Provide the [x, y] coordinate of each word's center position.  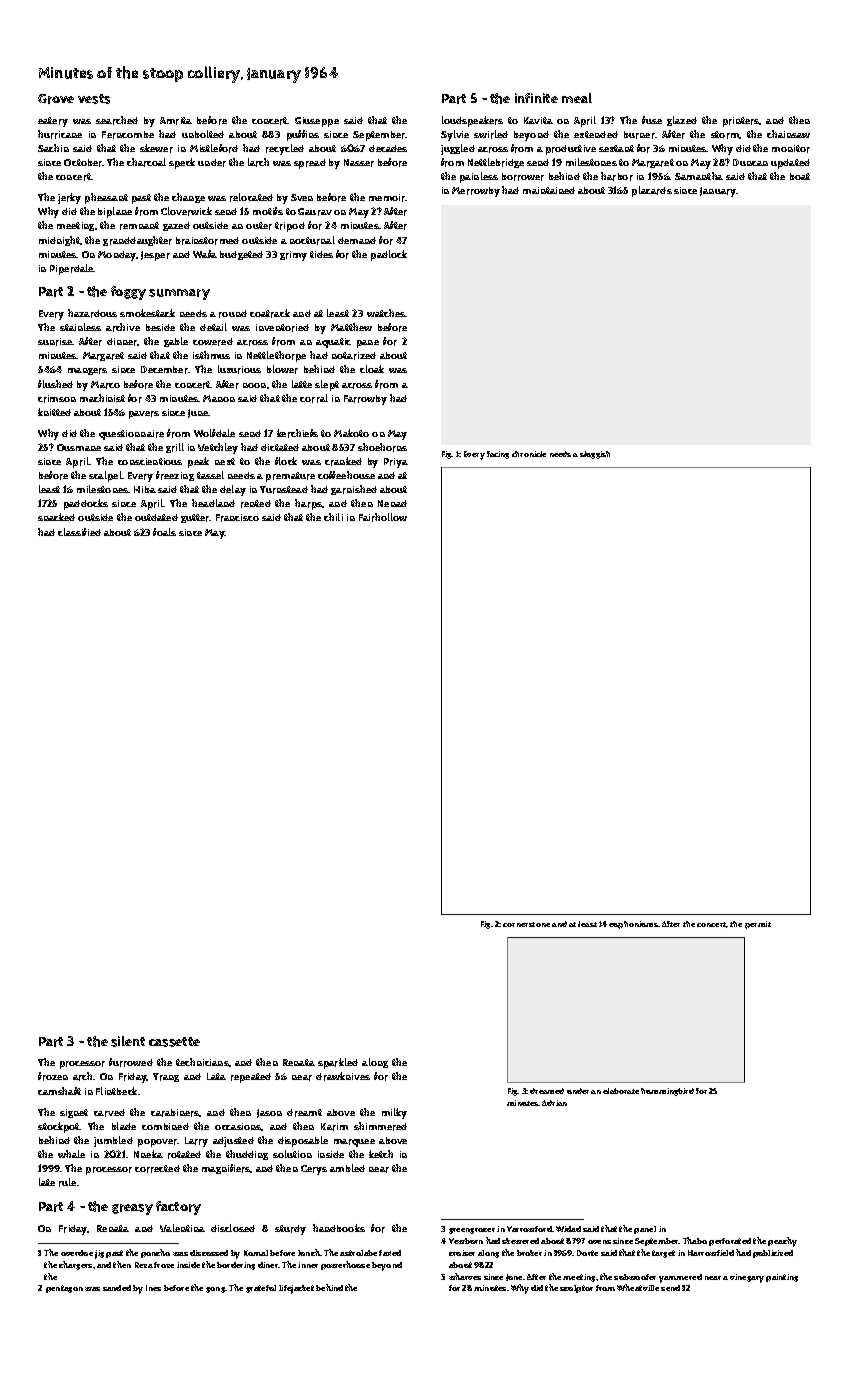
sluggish [595, 455]
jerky [69, 198]
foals [164, 532]
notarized [354, 356]
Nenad [392, 503]
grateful [261, 1289]
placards [652, 191]
